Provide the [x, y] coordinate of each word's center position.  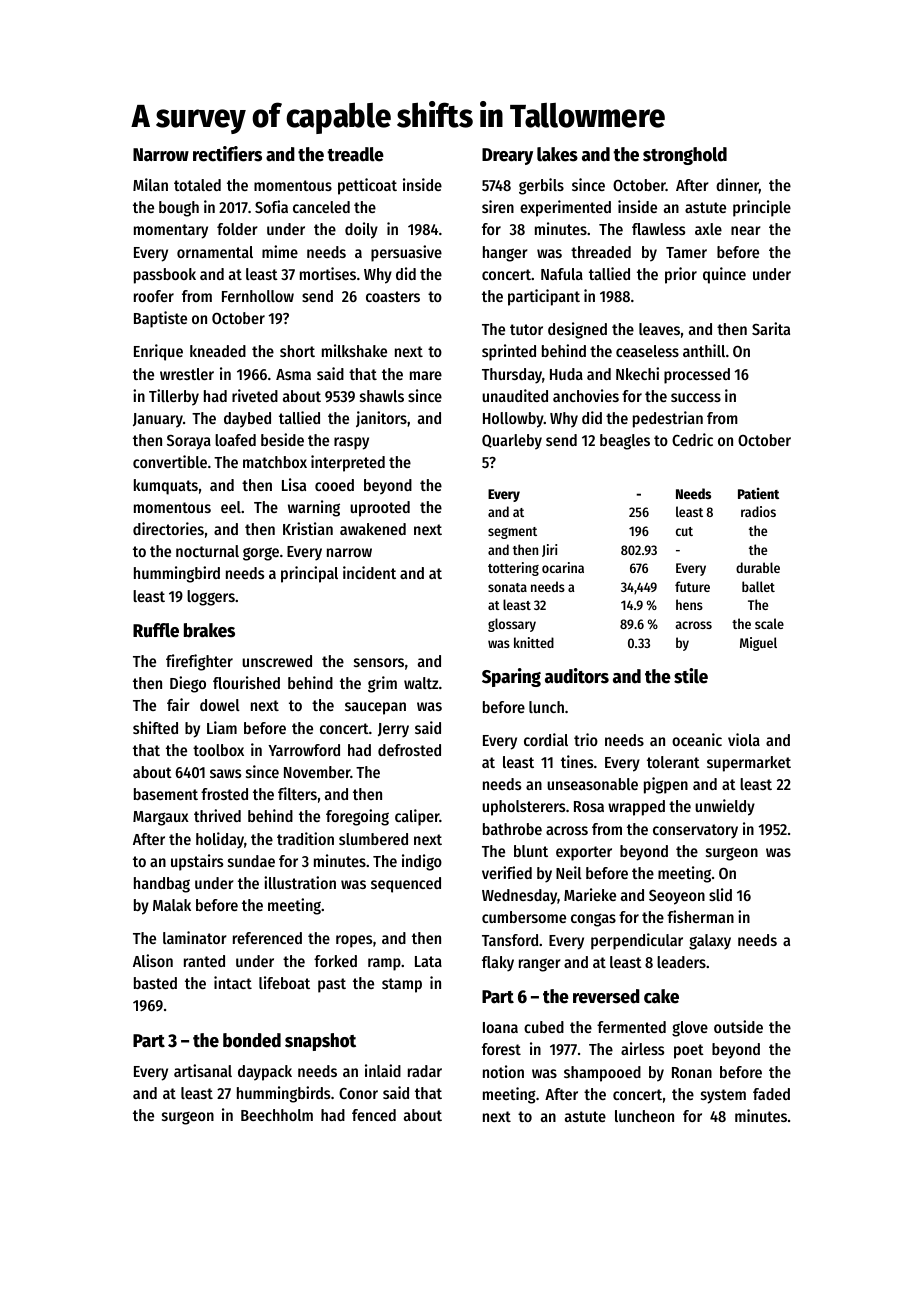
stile [691, 676]
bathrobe [512, 829]
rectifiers [227, 154]
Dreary [507, 156]
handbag [162, 885]
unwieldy [725, 807]
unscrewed [277, 661]
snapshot [320, 1042]
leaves [659, 329]
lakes [557, 154]
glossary [512, 625]
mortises [328, 273]
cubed [544, 1027]
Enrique [158, 352]
